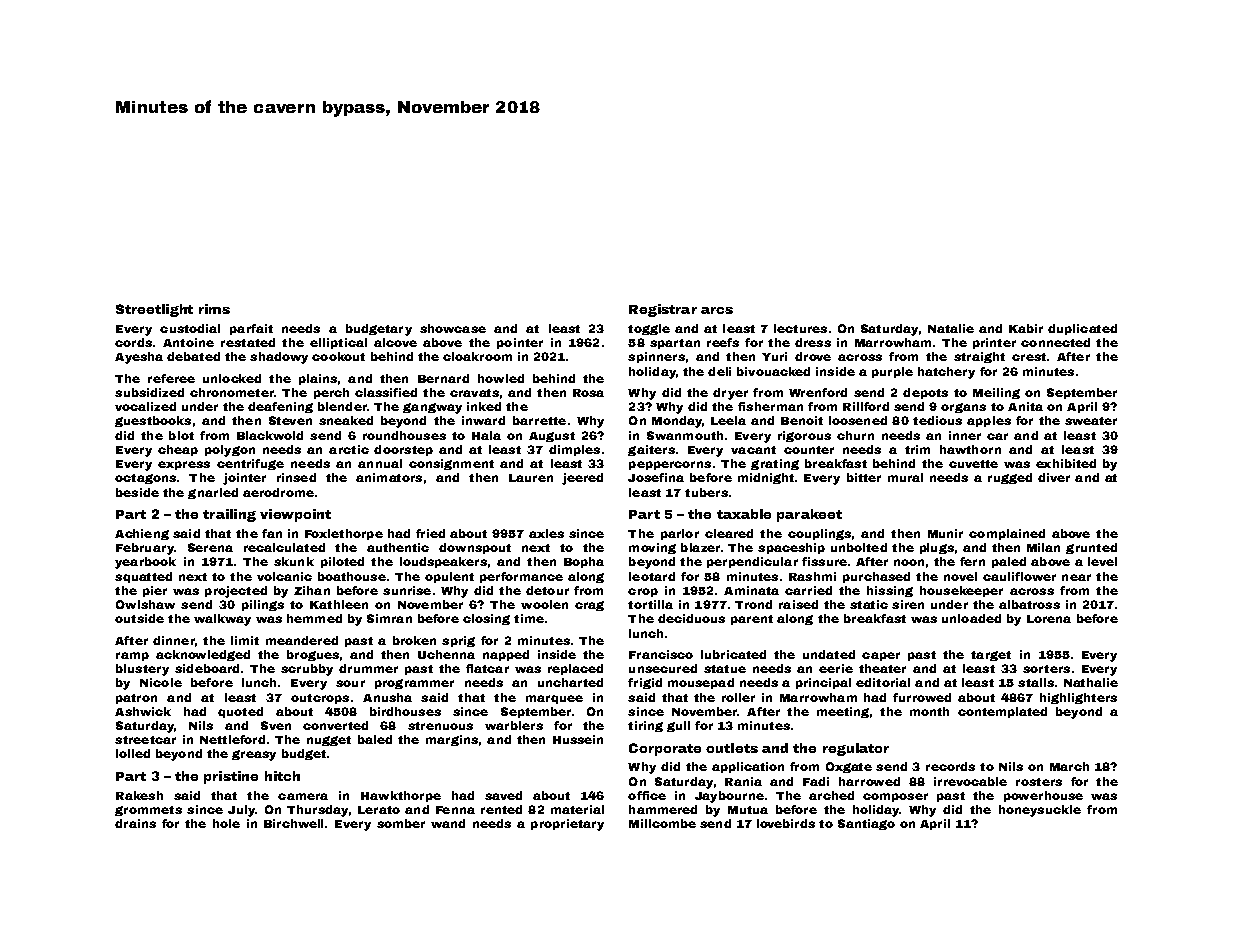 The width and height of the screenshot is (1233, 952). Describe the element at coordinates (338, 343) in the screenshot. I see `elliptical` at that location.
